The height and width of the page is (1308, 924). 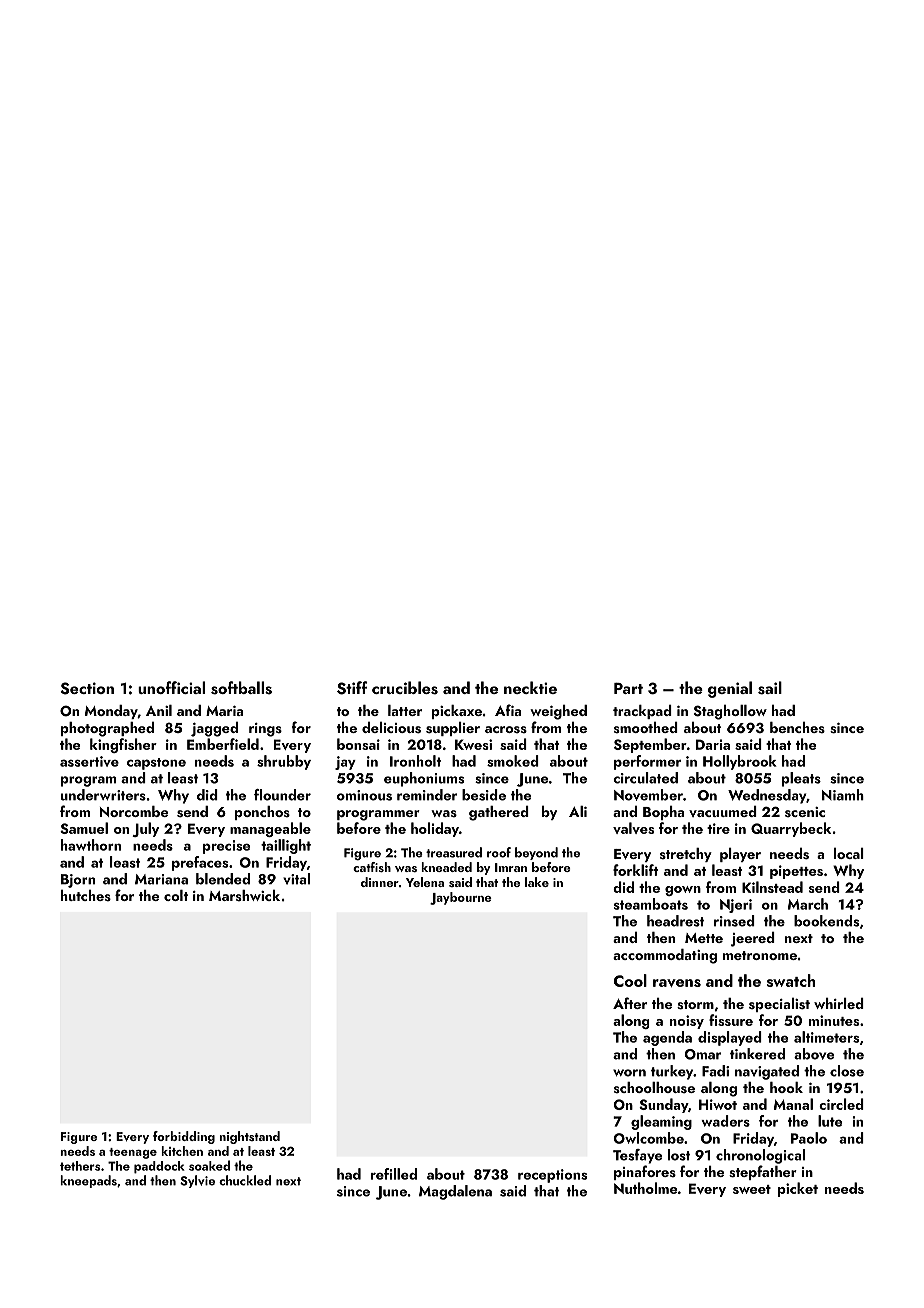 What do you see at coordinates (513, 761) in the page?
I see `smoked` at bounding box center [513, 761].
